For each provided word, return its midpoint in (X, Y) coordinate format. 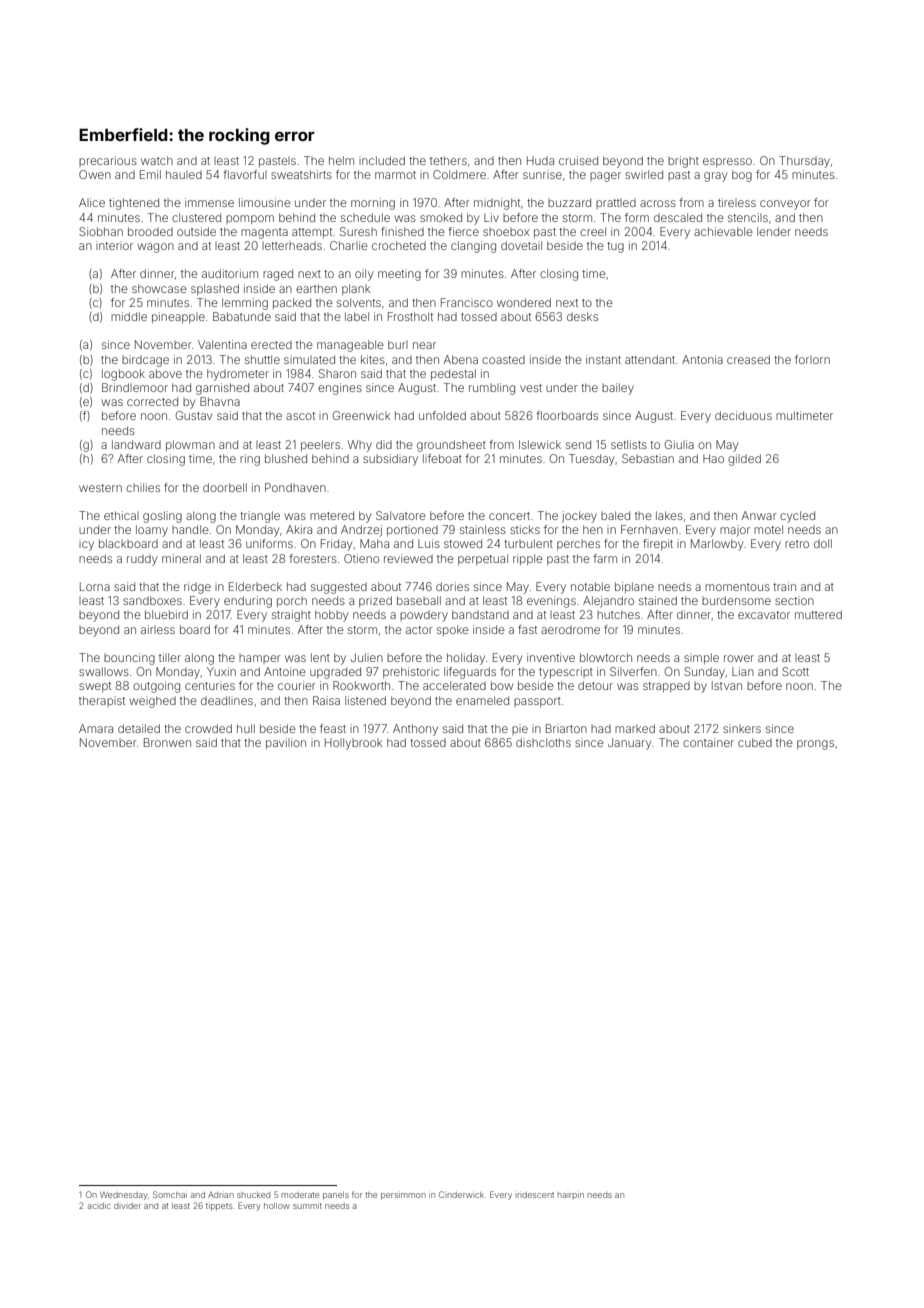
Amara (96, 728)
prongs (815, 745)
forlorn (812, 359)
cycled (797, 517)
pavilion (286, 743)
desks (582, 316)
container (708, 742)
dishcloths (543, 742)
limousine (265, 202)
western (100, 488)
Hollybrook (353, 744)
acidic (99, 1206)
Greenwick (361, 415)
